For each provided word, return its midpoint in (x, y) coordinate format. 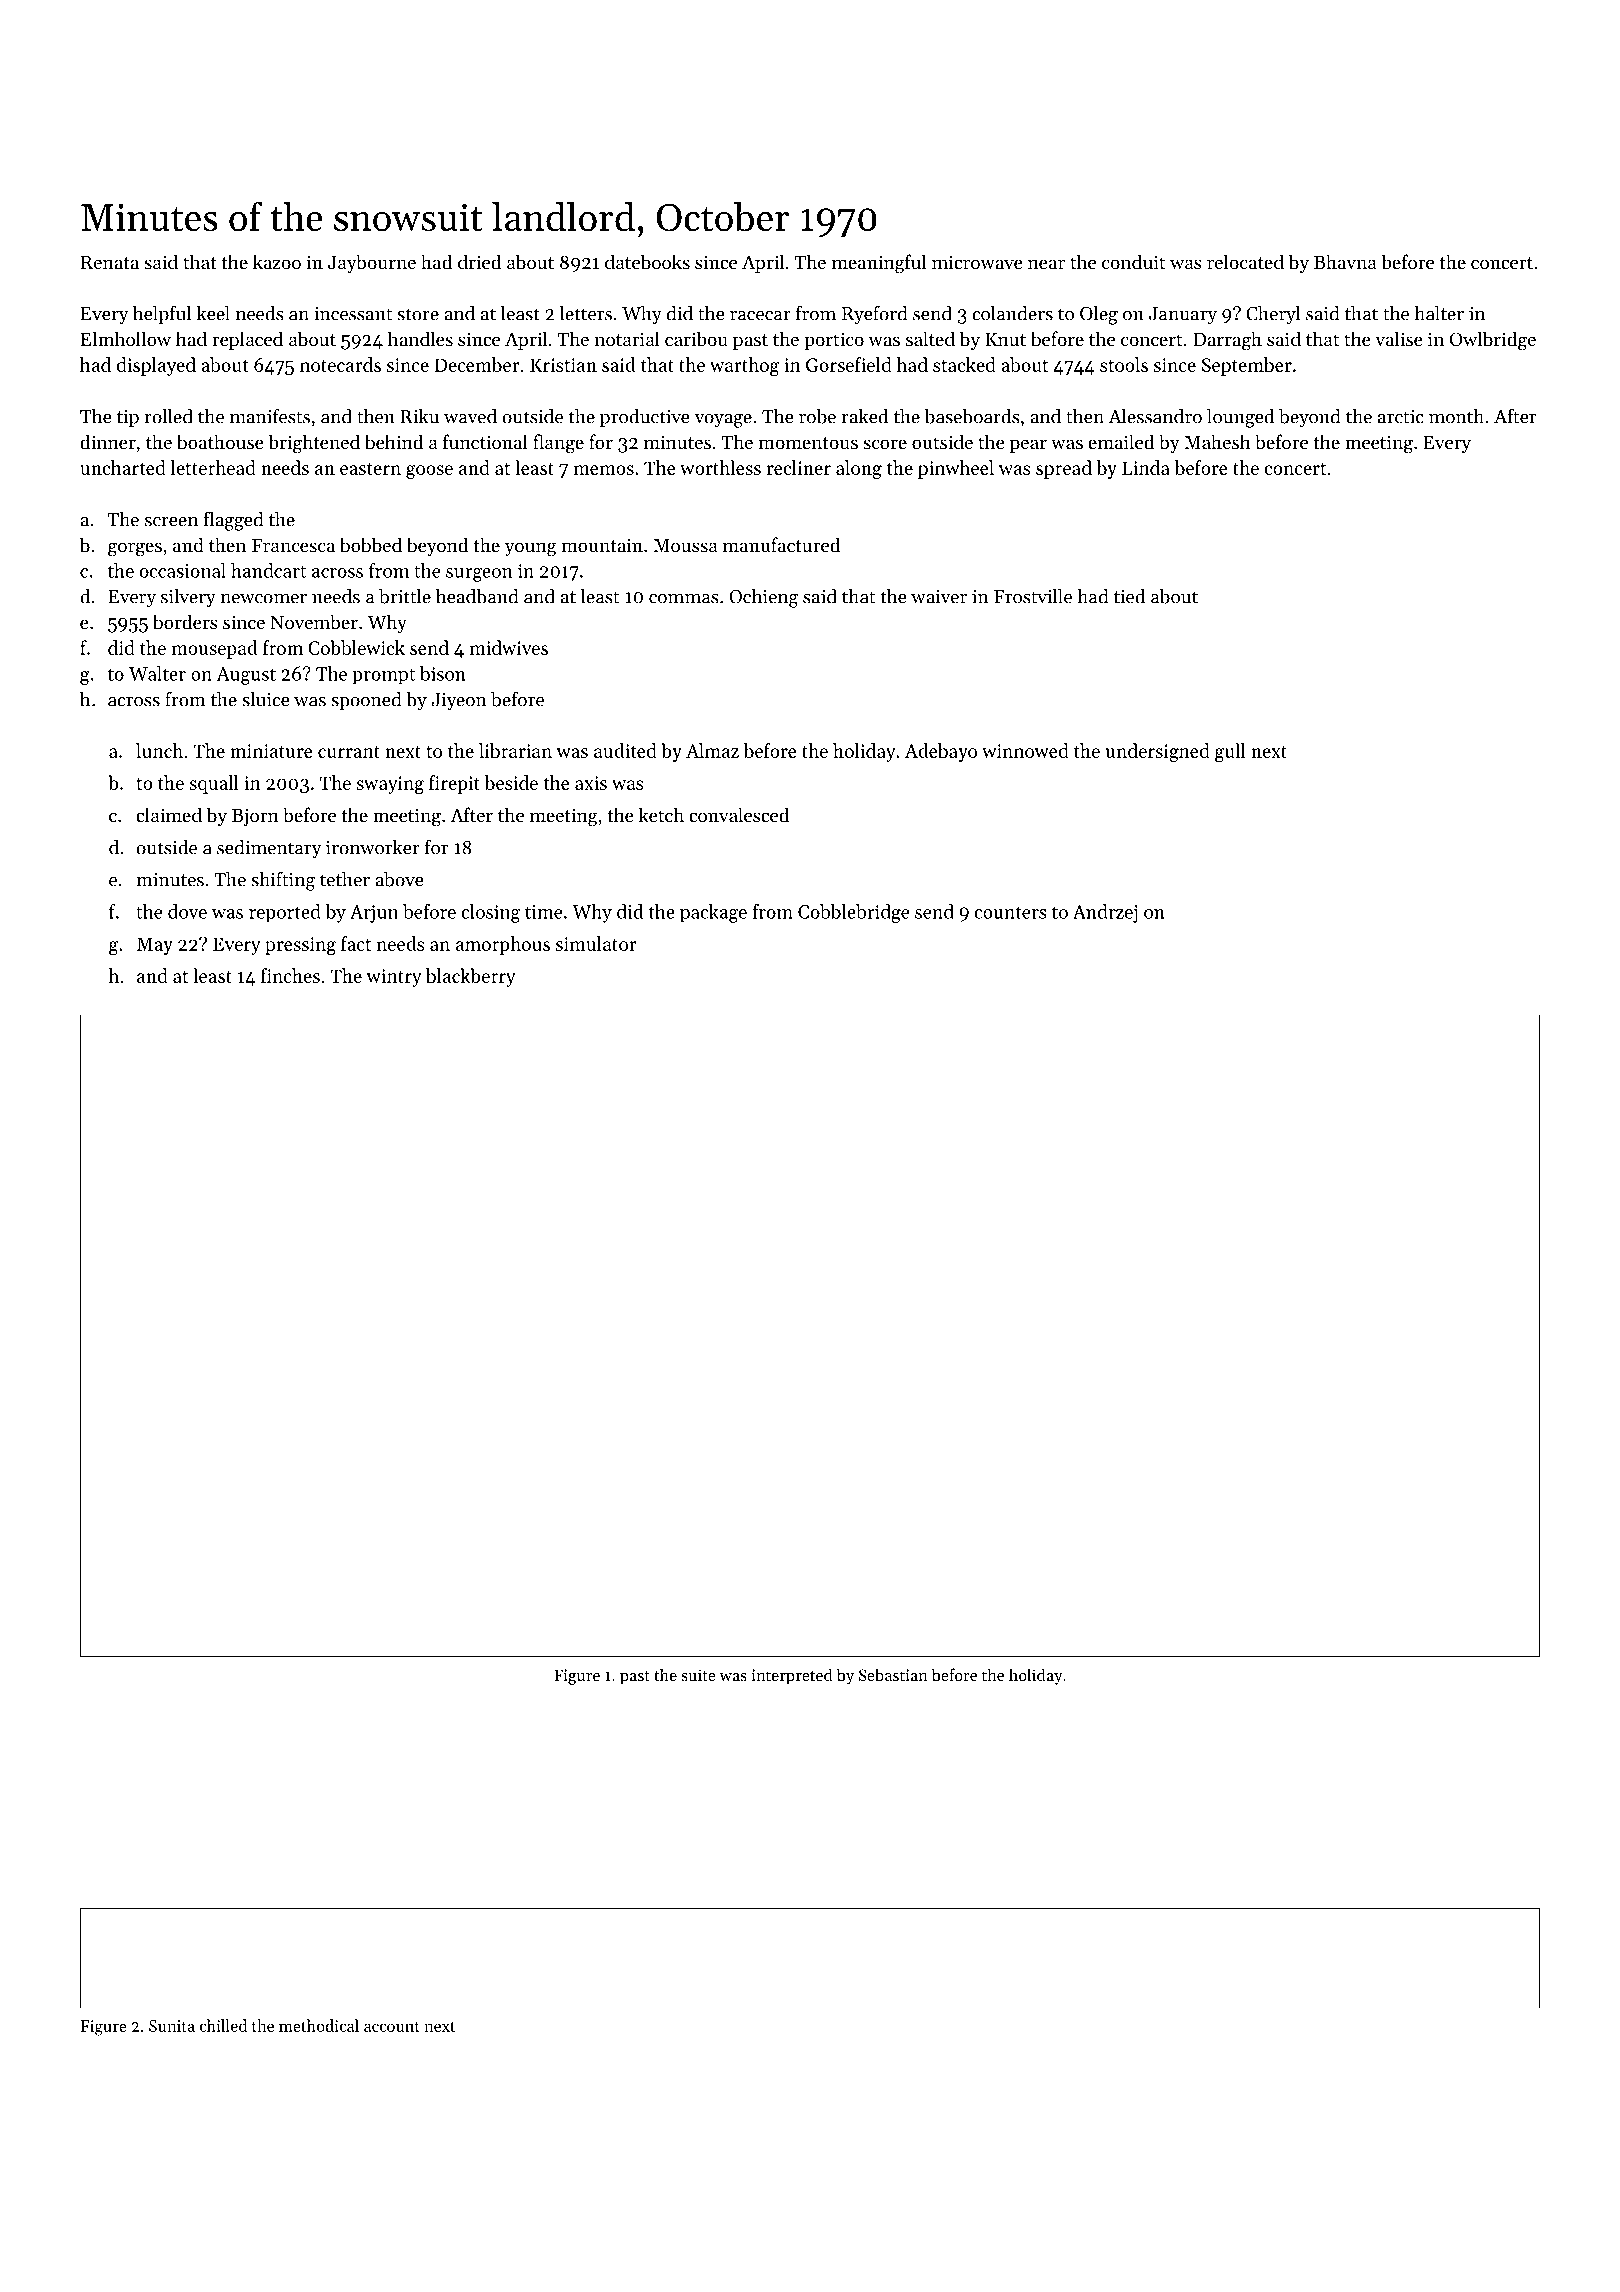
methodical (319, 2025)
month (1456, 416)
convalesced (739, 814)
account (392, 2027)
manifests (270, 416)
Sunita (172, 2026)
